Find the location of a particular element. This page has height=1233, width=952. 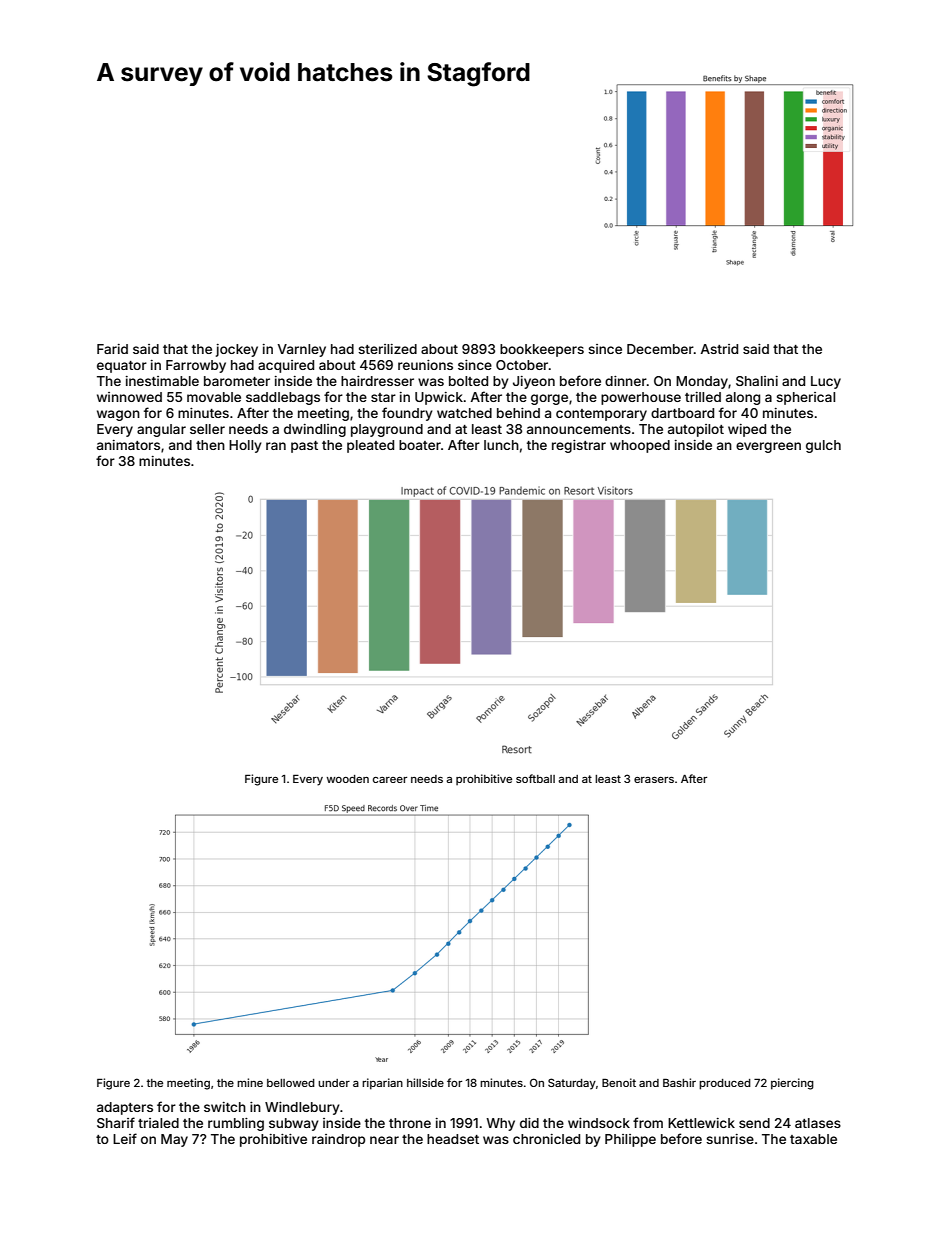

playground is located at coordinates (387, 430).
